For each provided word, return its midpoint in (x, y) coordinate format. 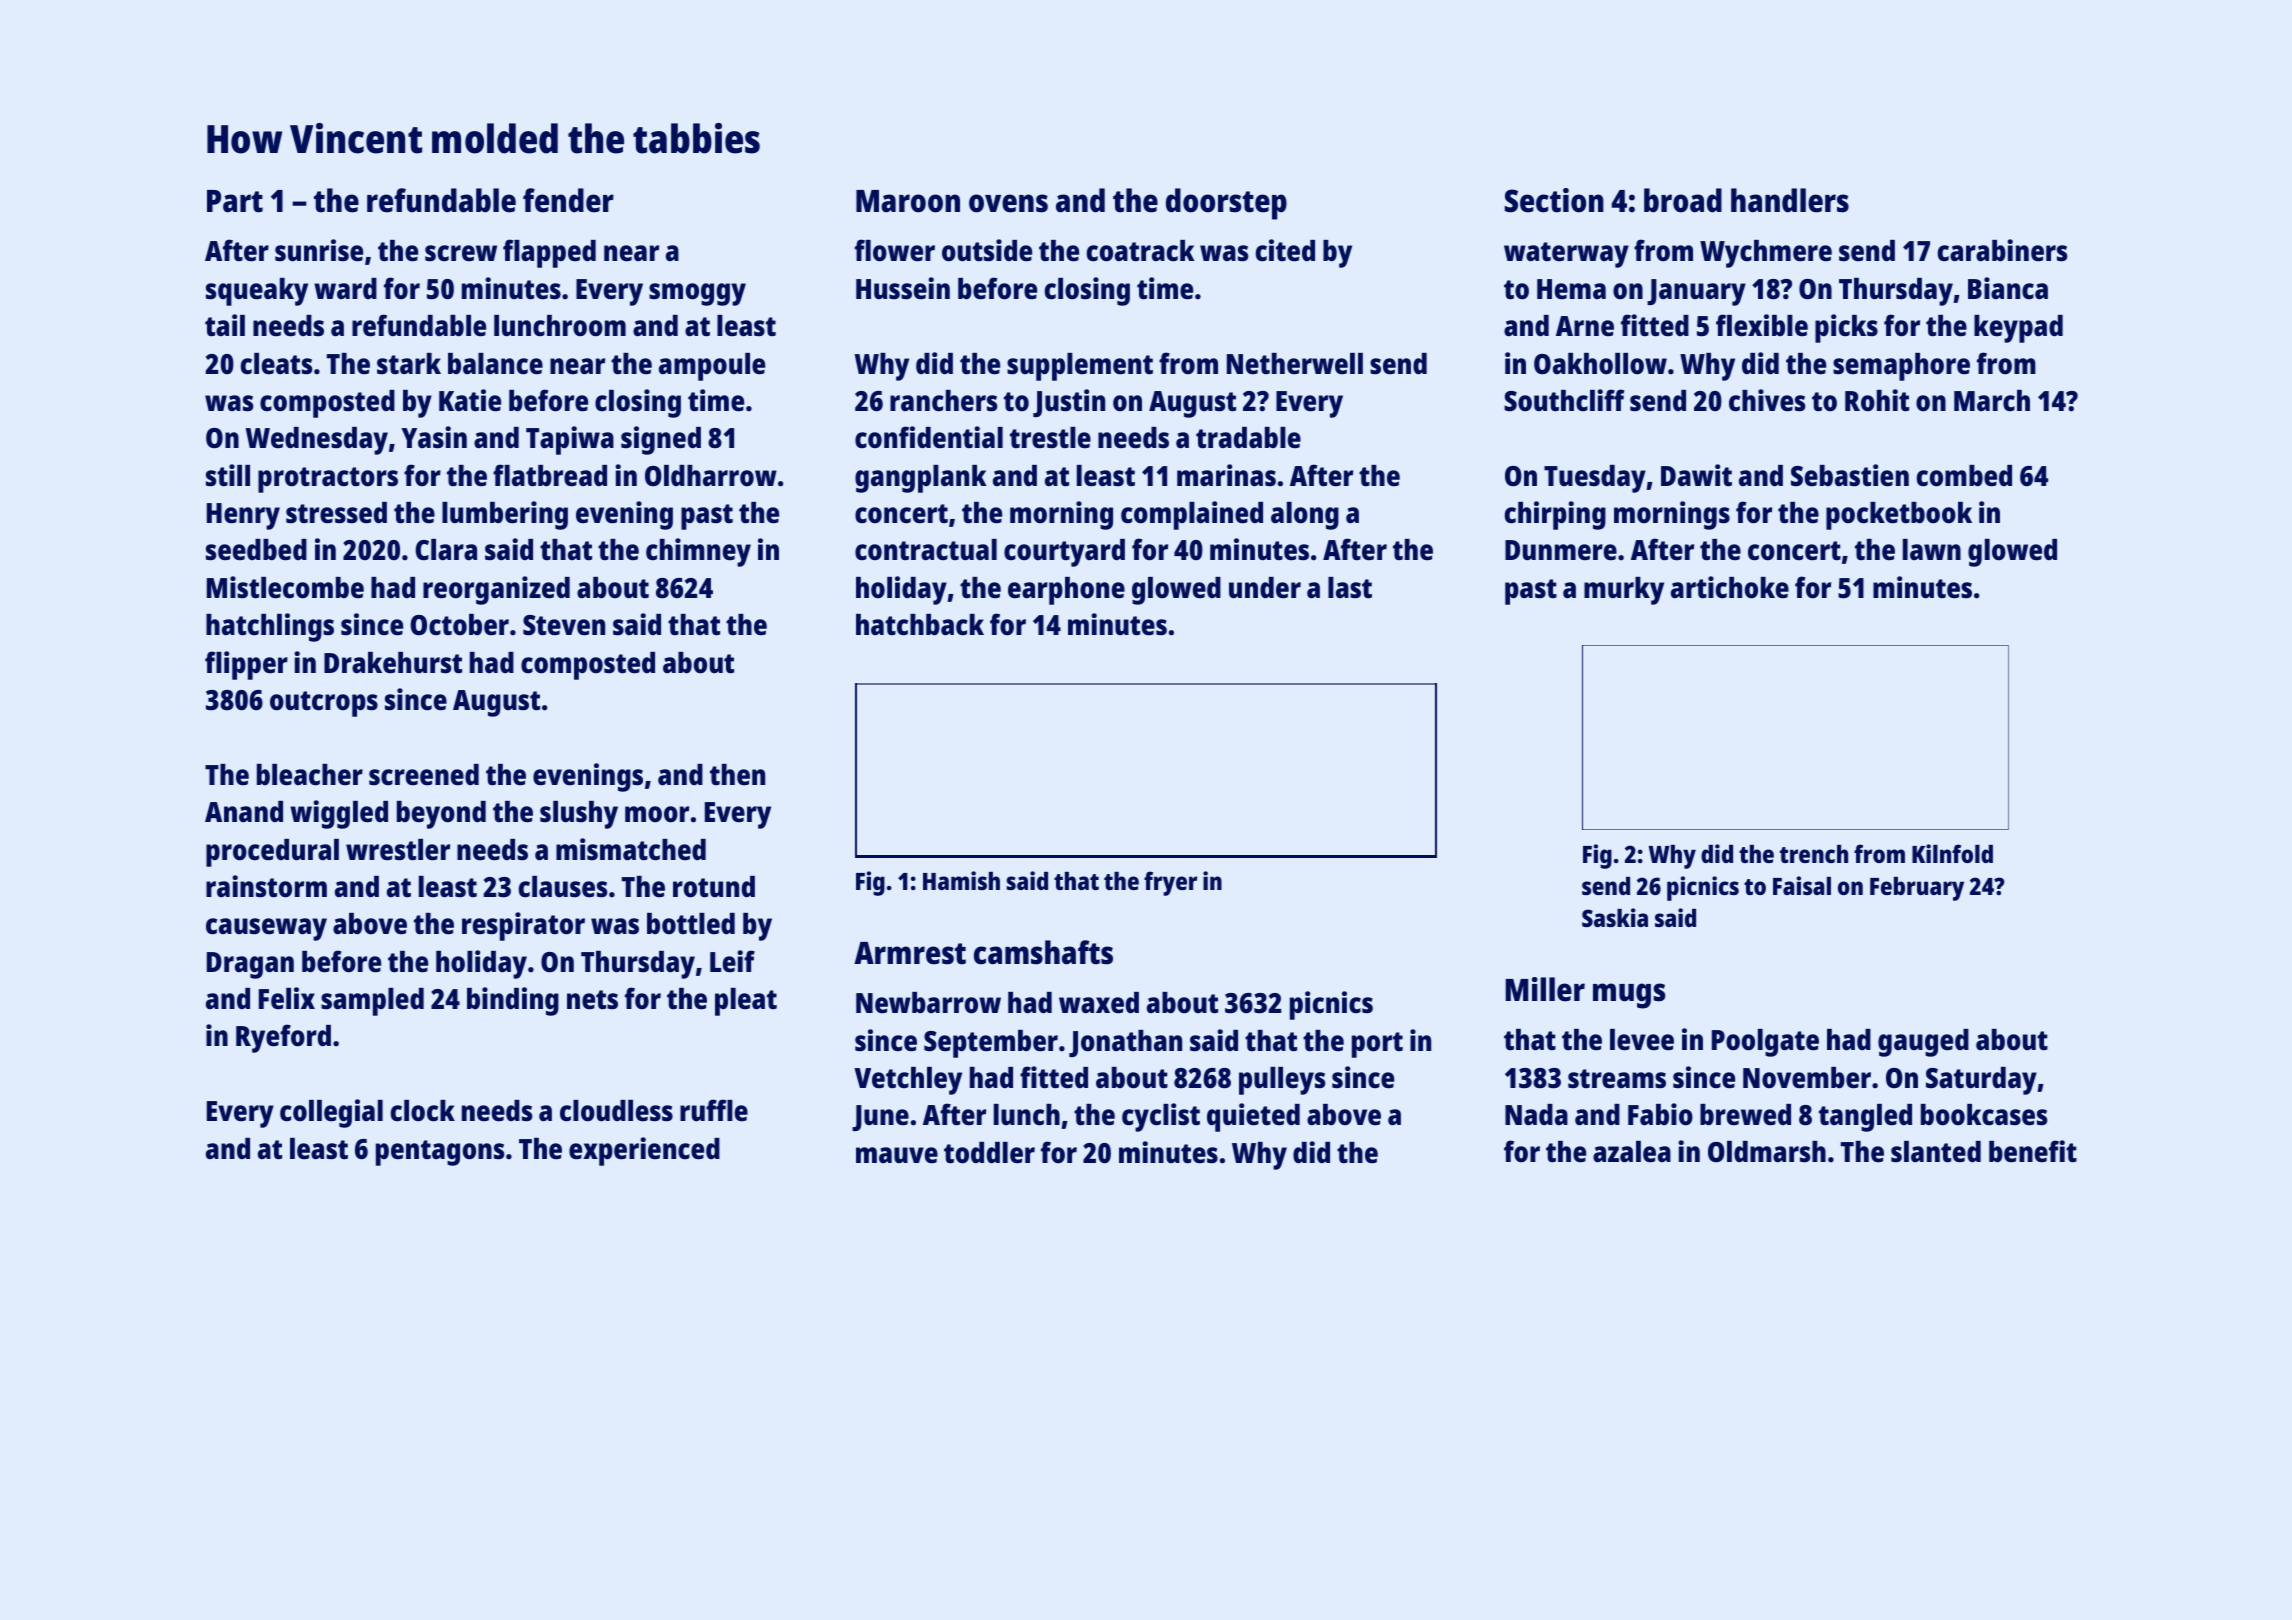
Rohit (1877, 400)
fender (568, 200)
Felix (287, 998)
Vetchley (908, 1081)
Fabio (1660, 1114)
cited (1285, 250)
